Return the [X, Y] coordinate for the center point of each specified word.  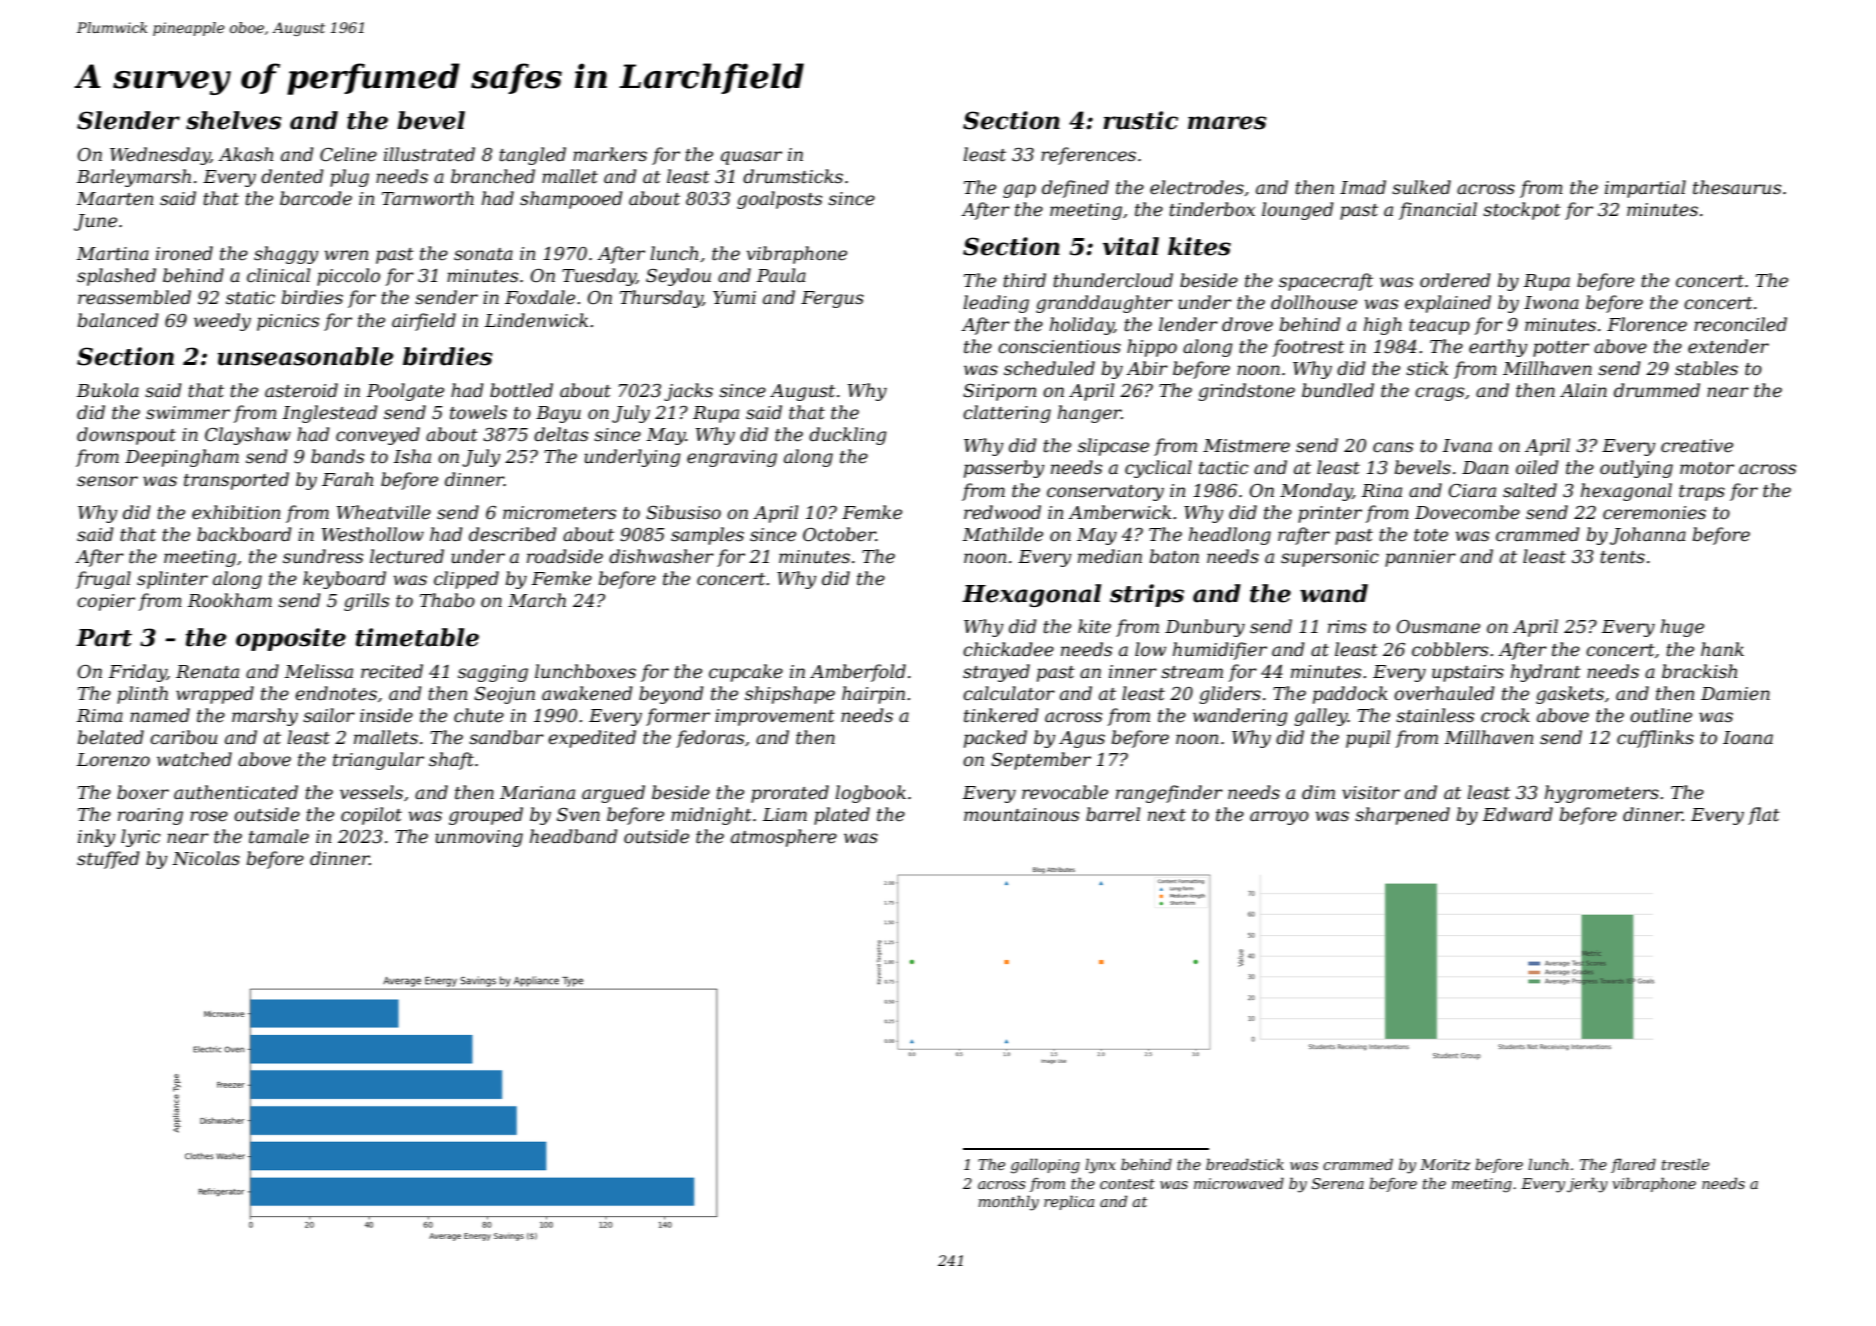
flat [1764, 816]
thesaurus [1737, 187]
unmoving [479, 838]
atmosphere [784, 838]
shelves [234, 120]
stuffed [108, 860]
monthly [1008, 1203]
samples [707, 536]
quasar [751, 158]
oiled [1537, 467]
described [513, 534]
